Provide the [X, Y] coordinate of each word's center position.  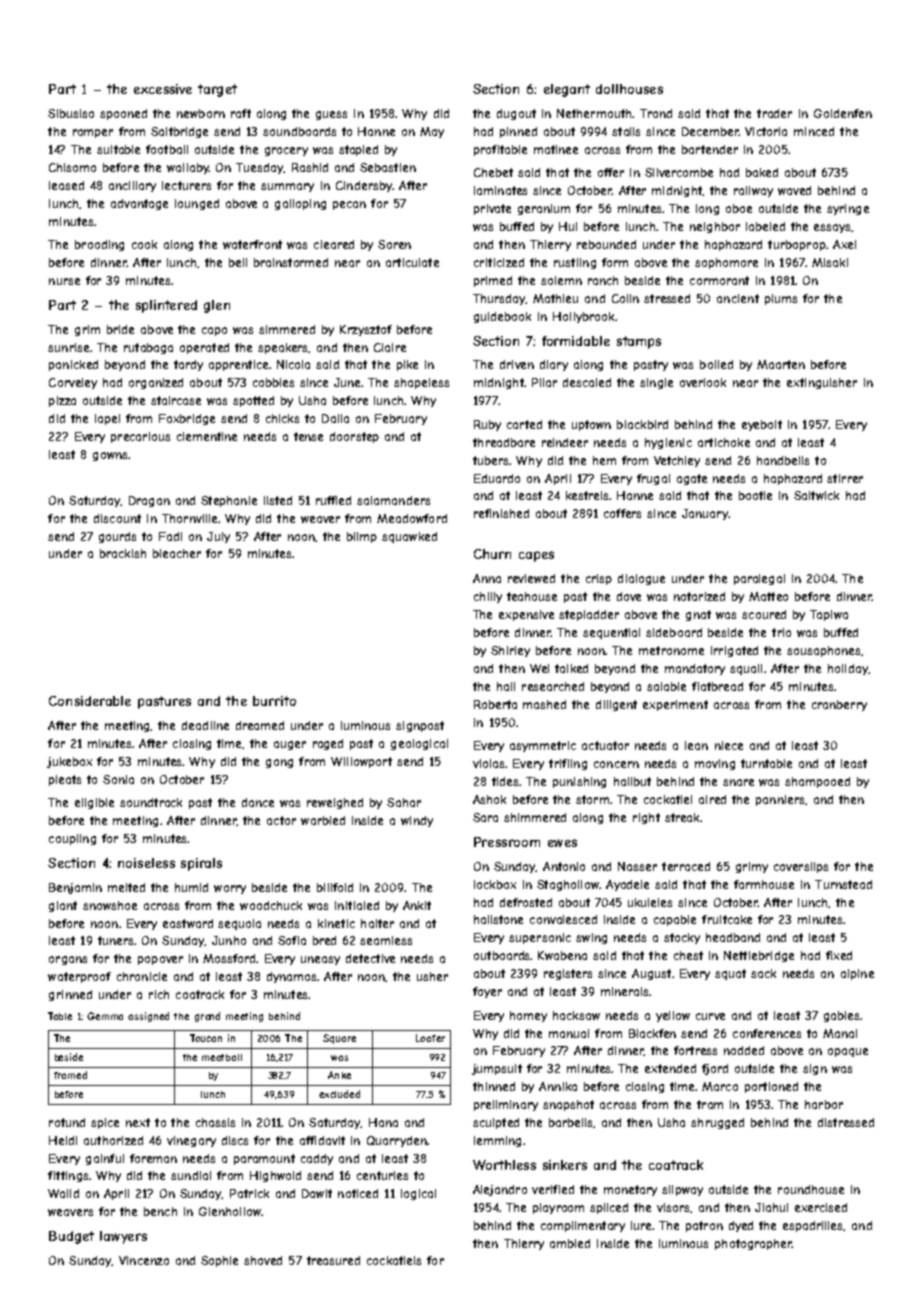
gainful [105, 1159]
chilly [488, 597]
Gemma [105, 1016]
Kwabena [562, 955]
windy [417, 821]
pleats [65, 780]
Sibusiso [71, 113]
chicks [282, 418]
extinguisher [822, 383]
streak [683, 817]
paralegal [759, 579]
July [218, 537]
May [432, 132]
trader [774, 113]
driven [517, 364]
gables [841, 1016]
